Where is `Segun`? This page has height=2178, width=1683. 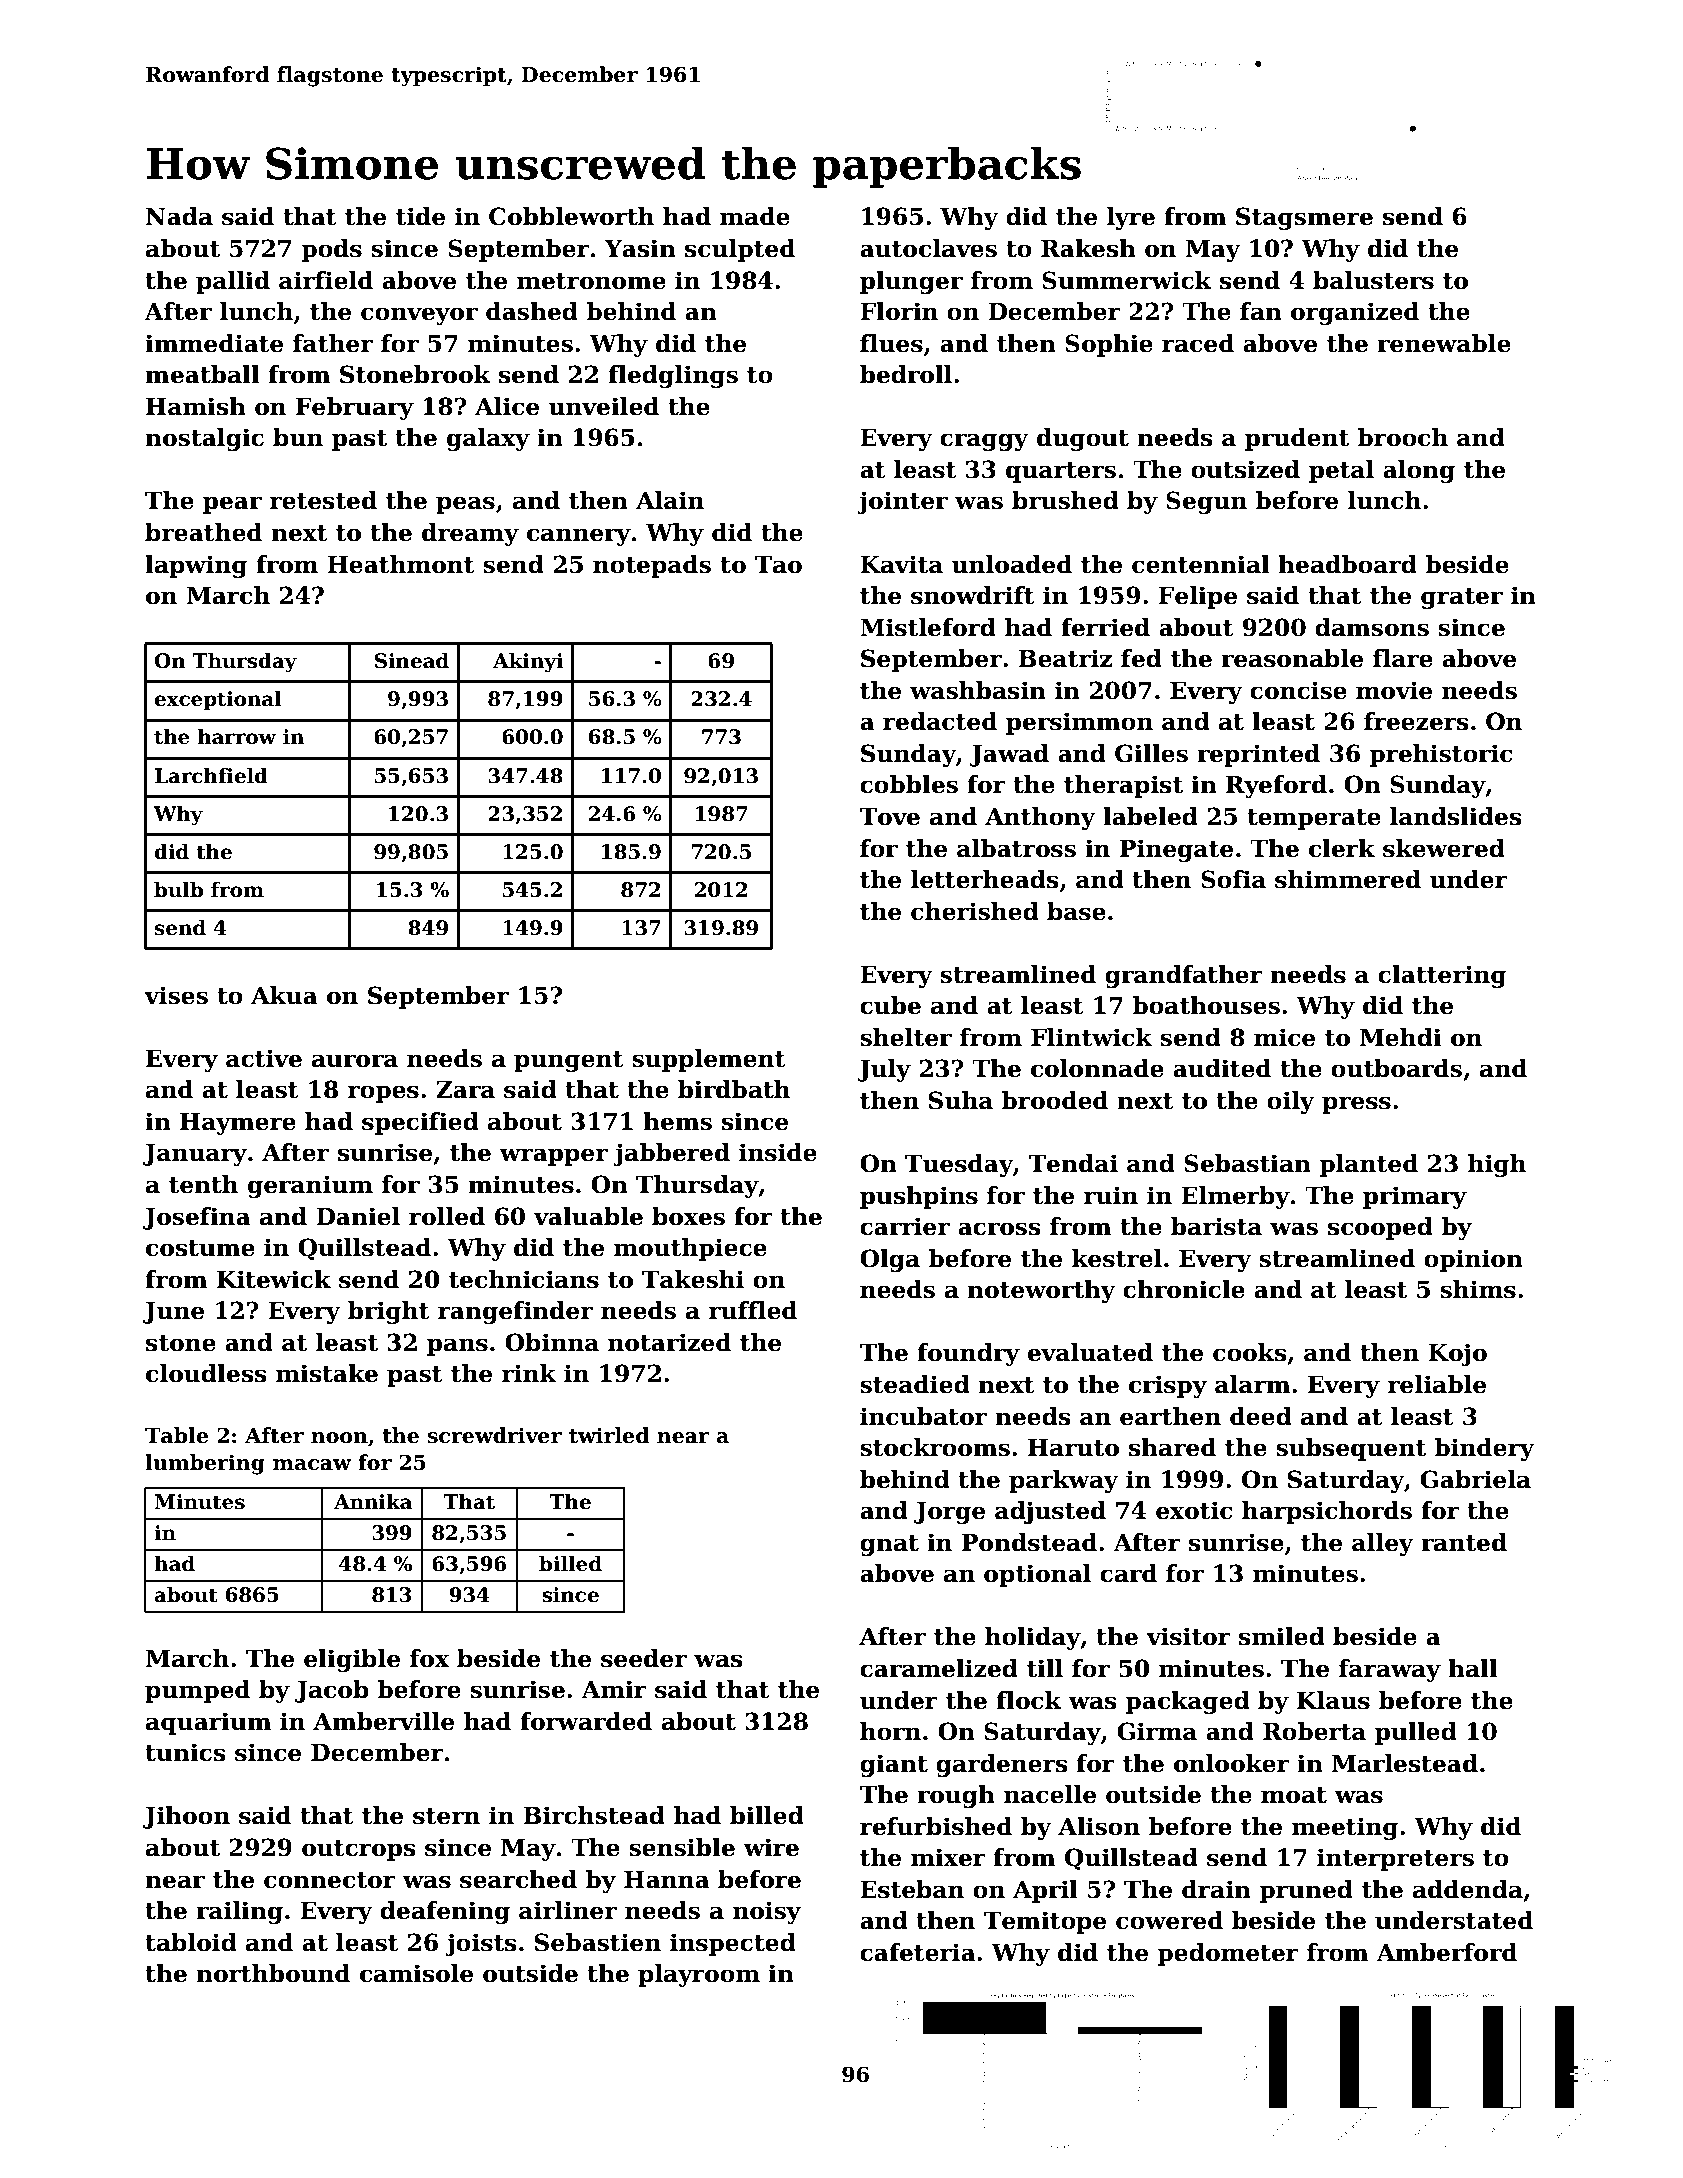
Segun is located at coordinates (1206, 502).
